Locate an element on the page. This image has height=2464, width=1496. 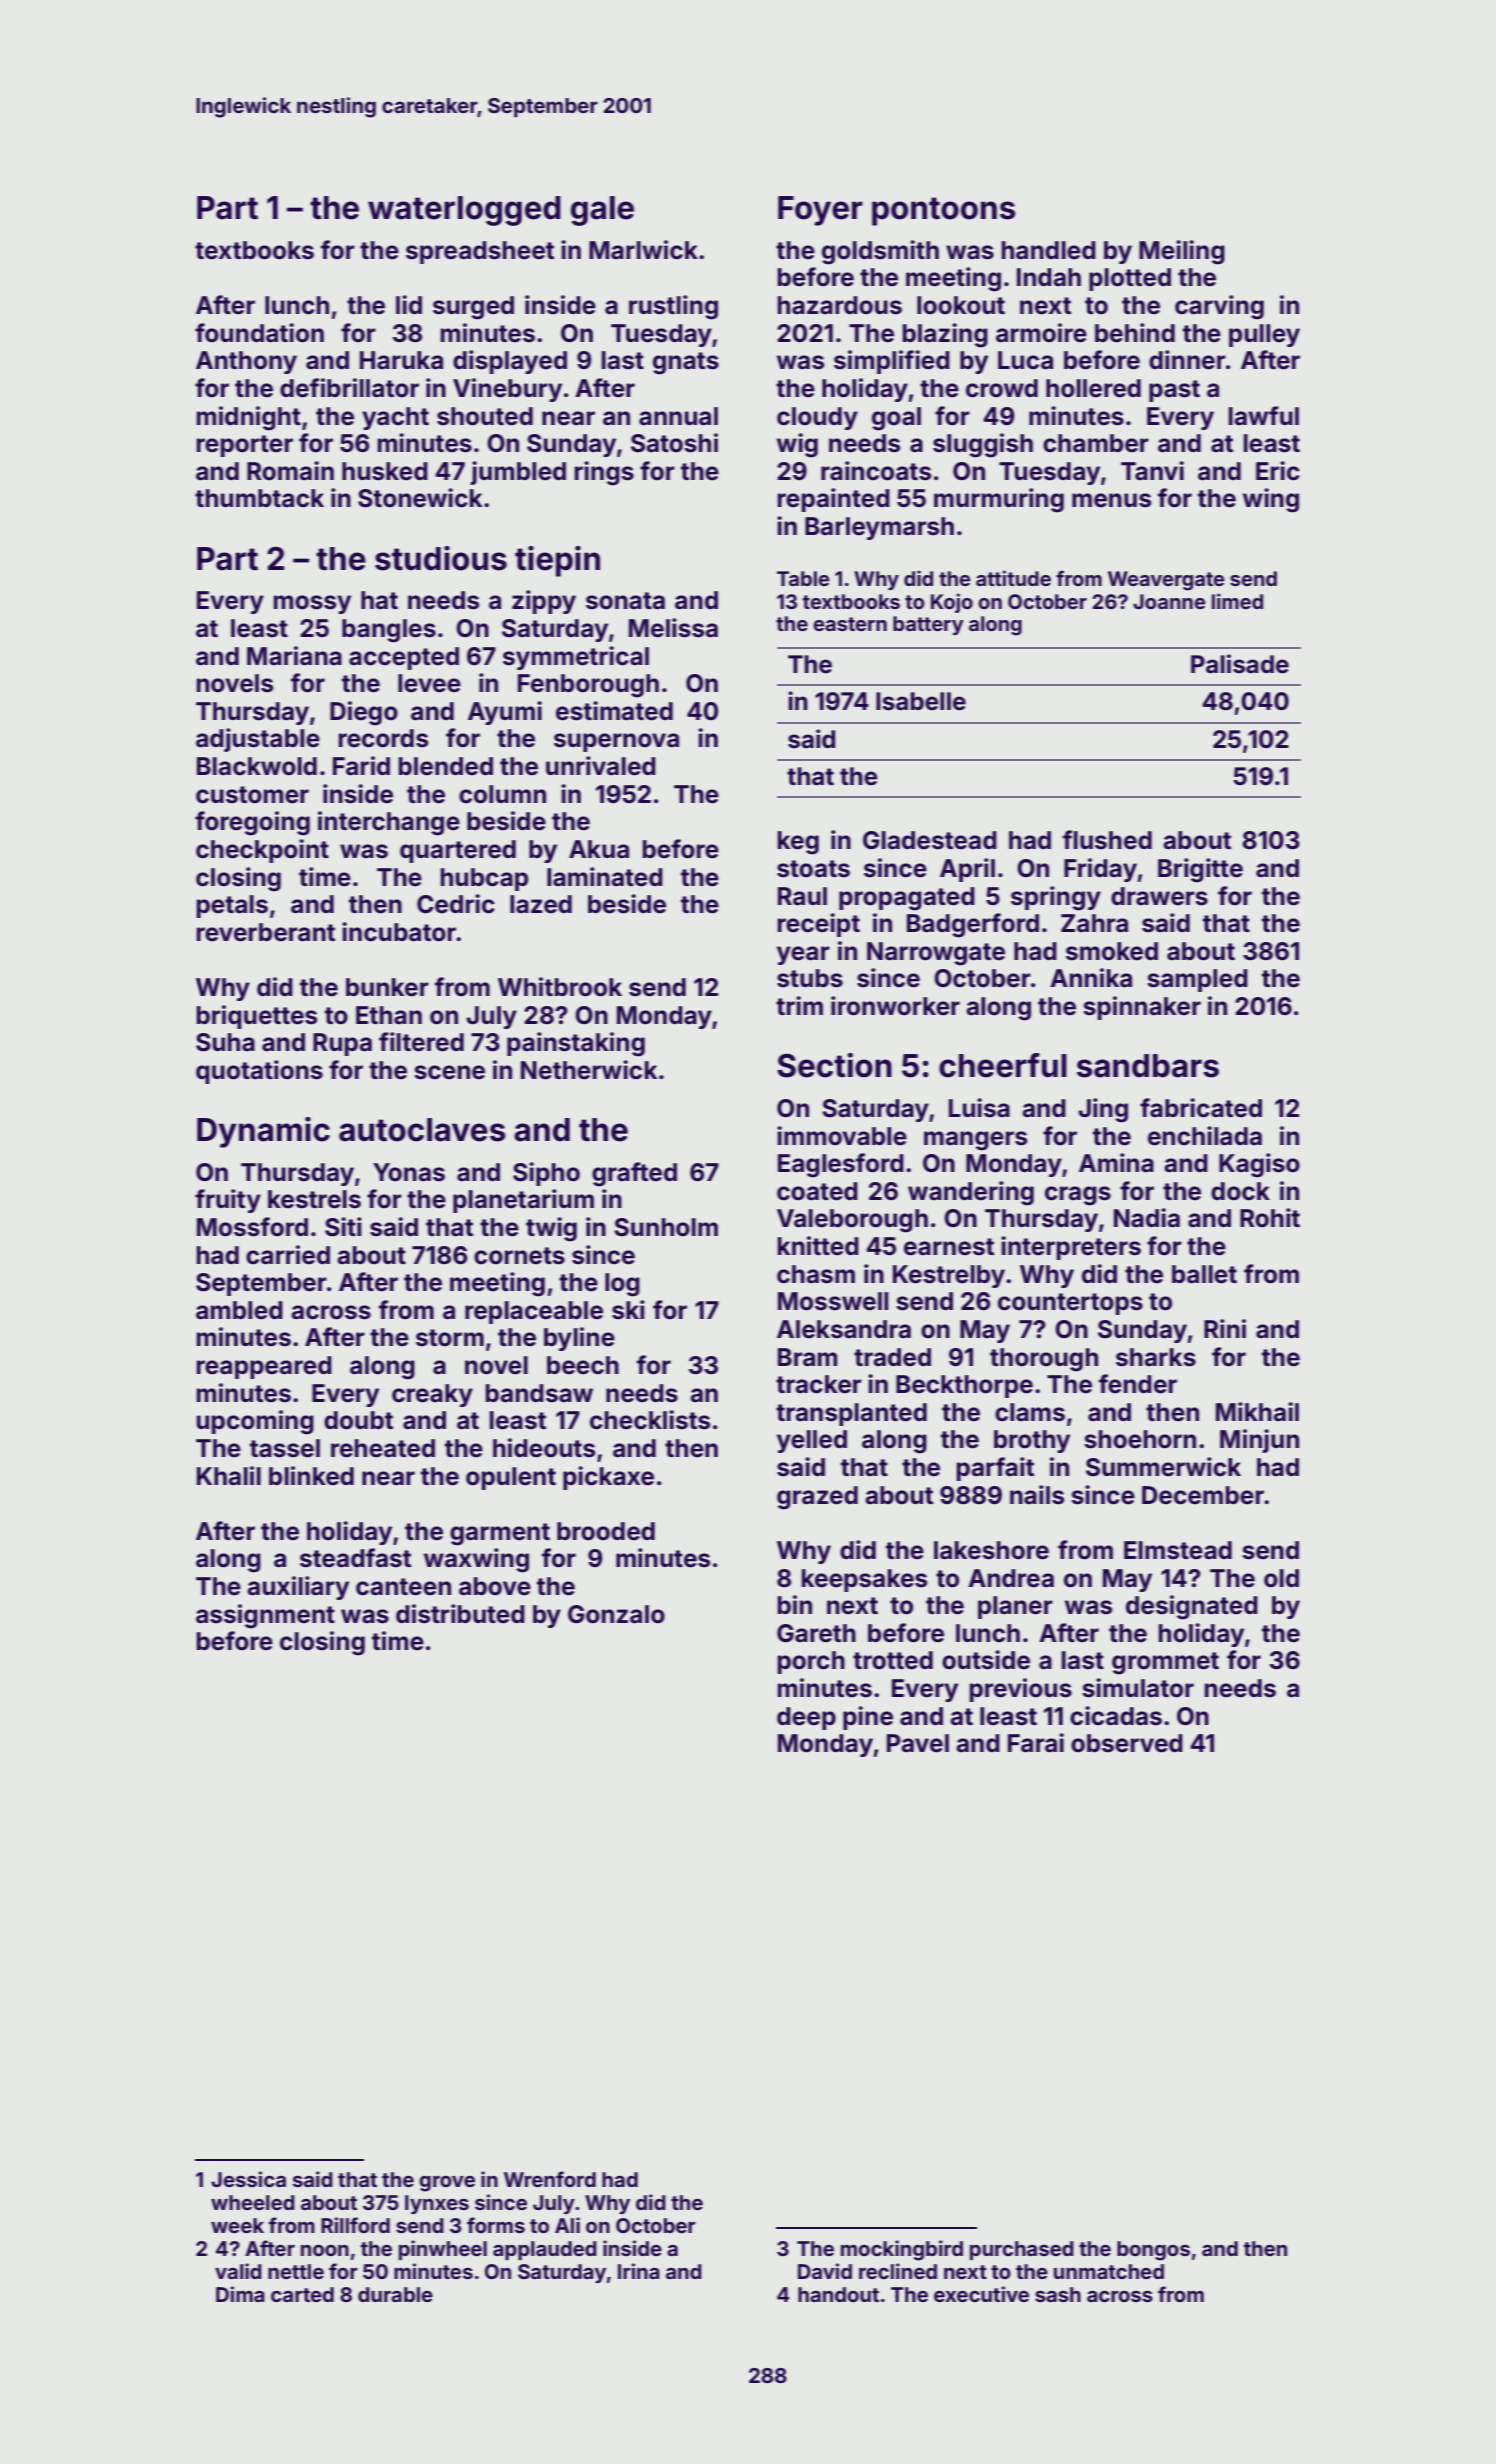
petals is located at coordinates (232, 906).
